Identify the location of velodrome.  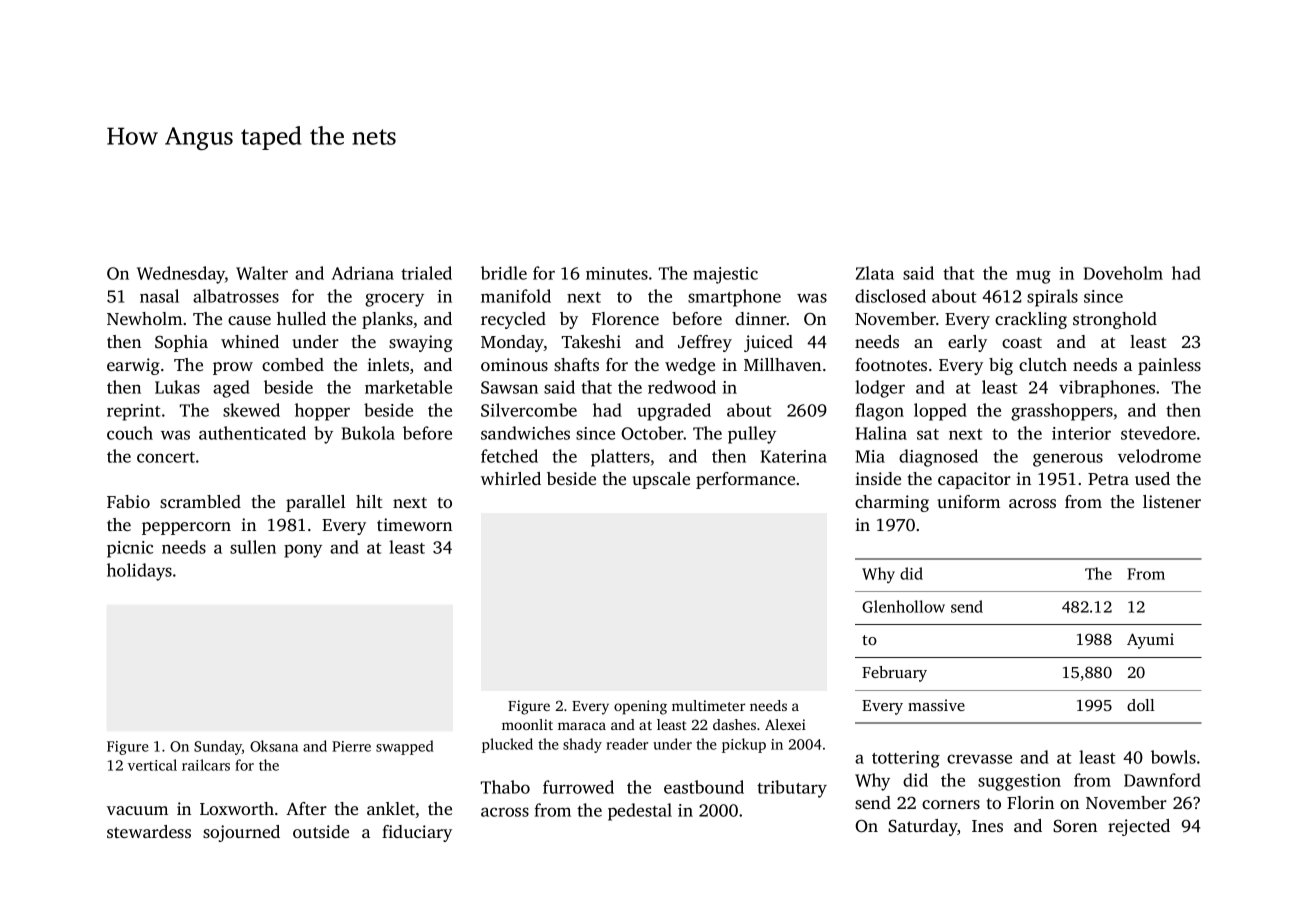
(1159, 456).
